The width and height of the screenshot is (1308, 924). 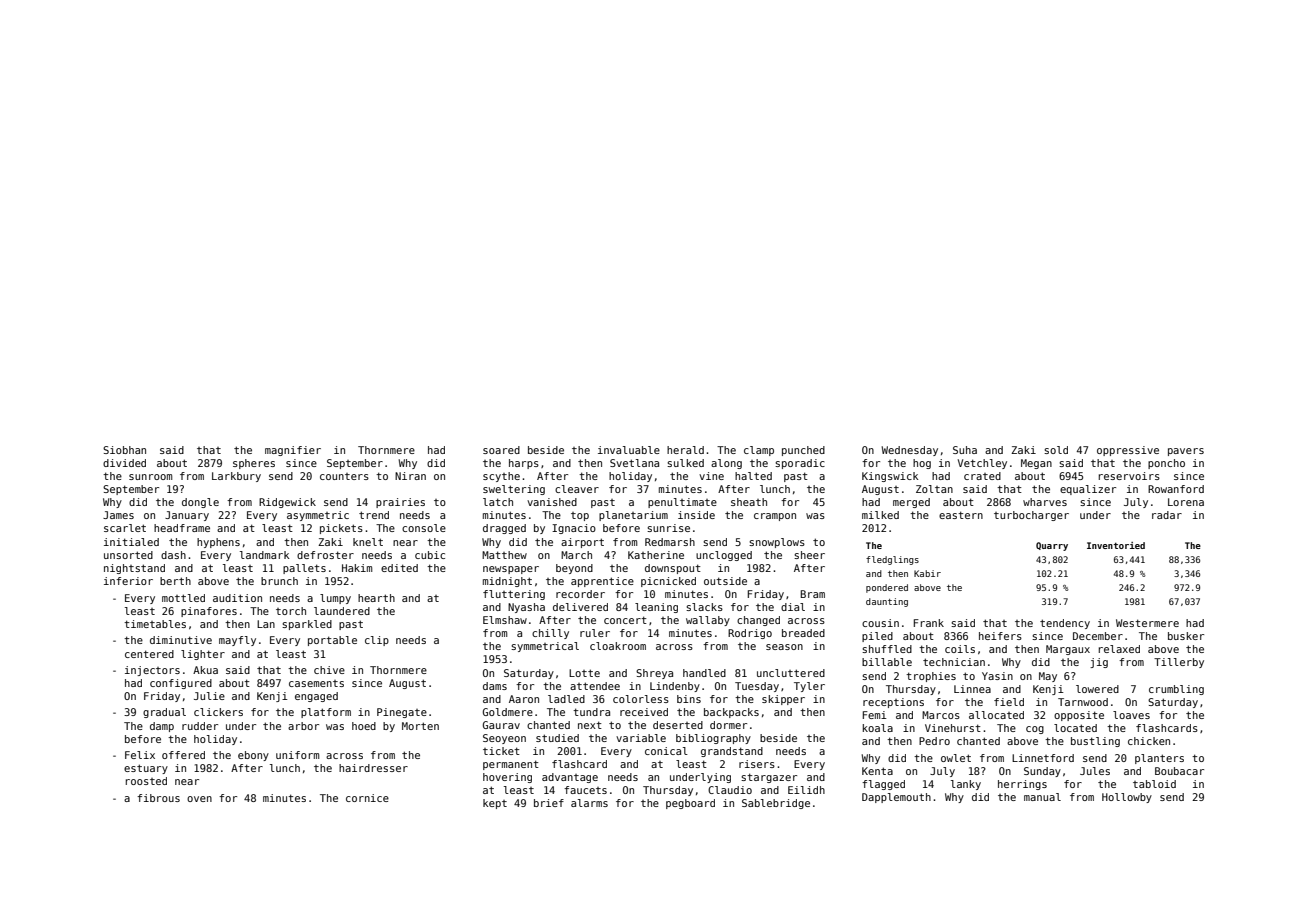 I want to click on pavers, so click(x=1186, y=452).
